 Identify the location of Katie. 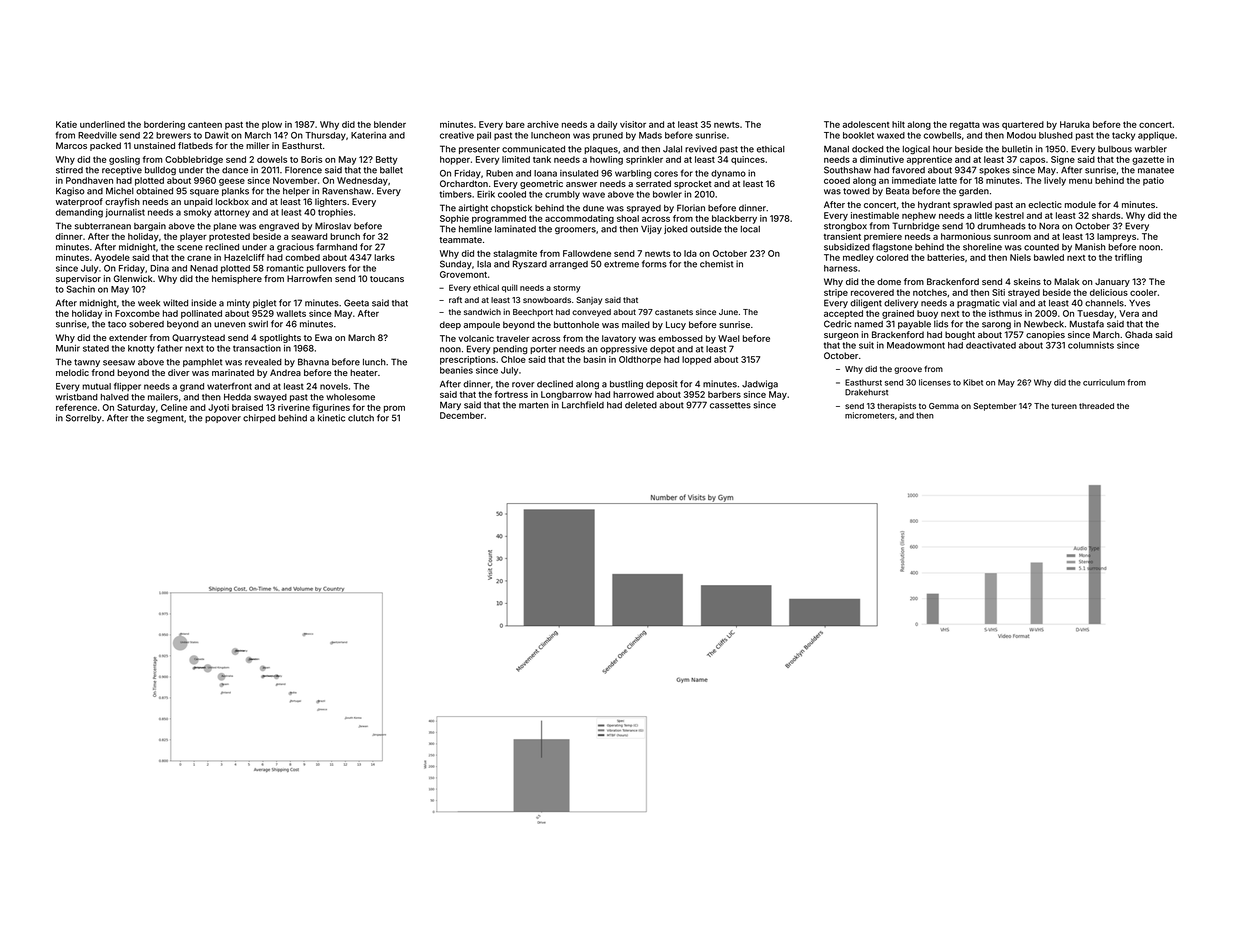
(66, 124).
